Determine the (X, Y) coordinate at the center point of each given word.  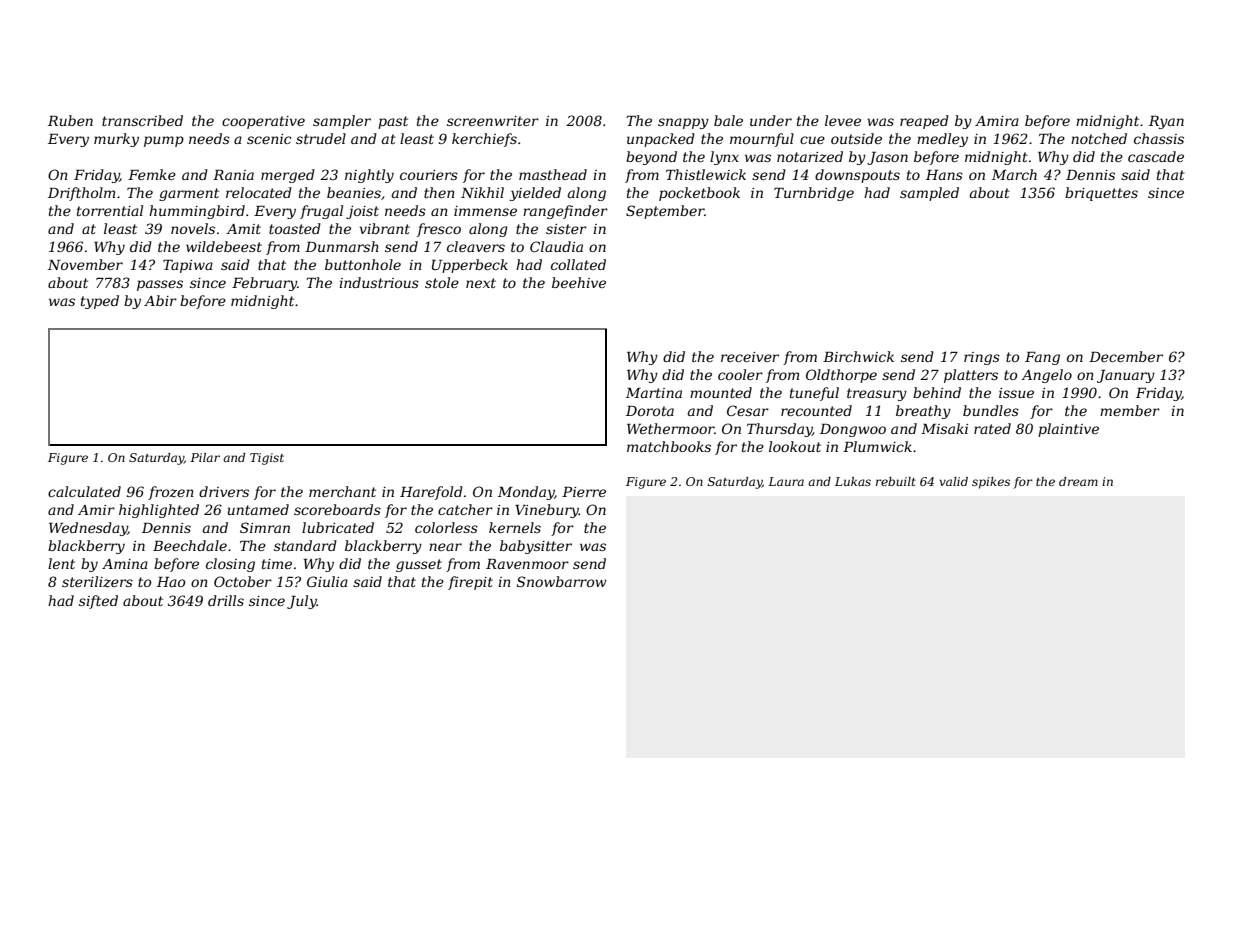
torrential (110, 210)
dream (1078, 481)
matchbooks (669, 446)
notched (1099, 138)
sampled (929, 194)
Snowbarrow (562, 581)
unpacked (661, 140)
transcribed (142, 120)
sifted (98, 602)
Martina (654, 393)
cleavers (476, 246)
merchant (342, 491)
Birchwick (858, 356)
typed (100, 302)
